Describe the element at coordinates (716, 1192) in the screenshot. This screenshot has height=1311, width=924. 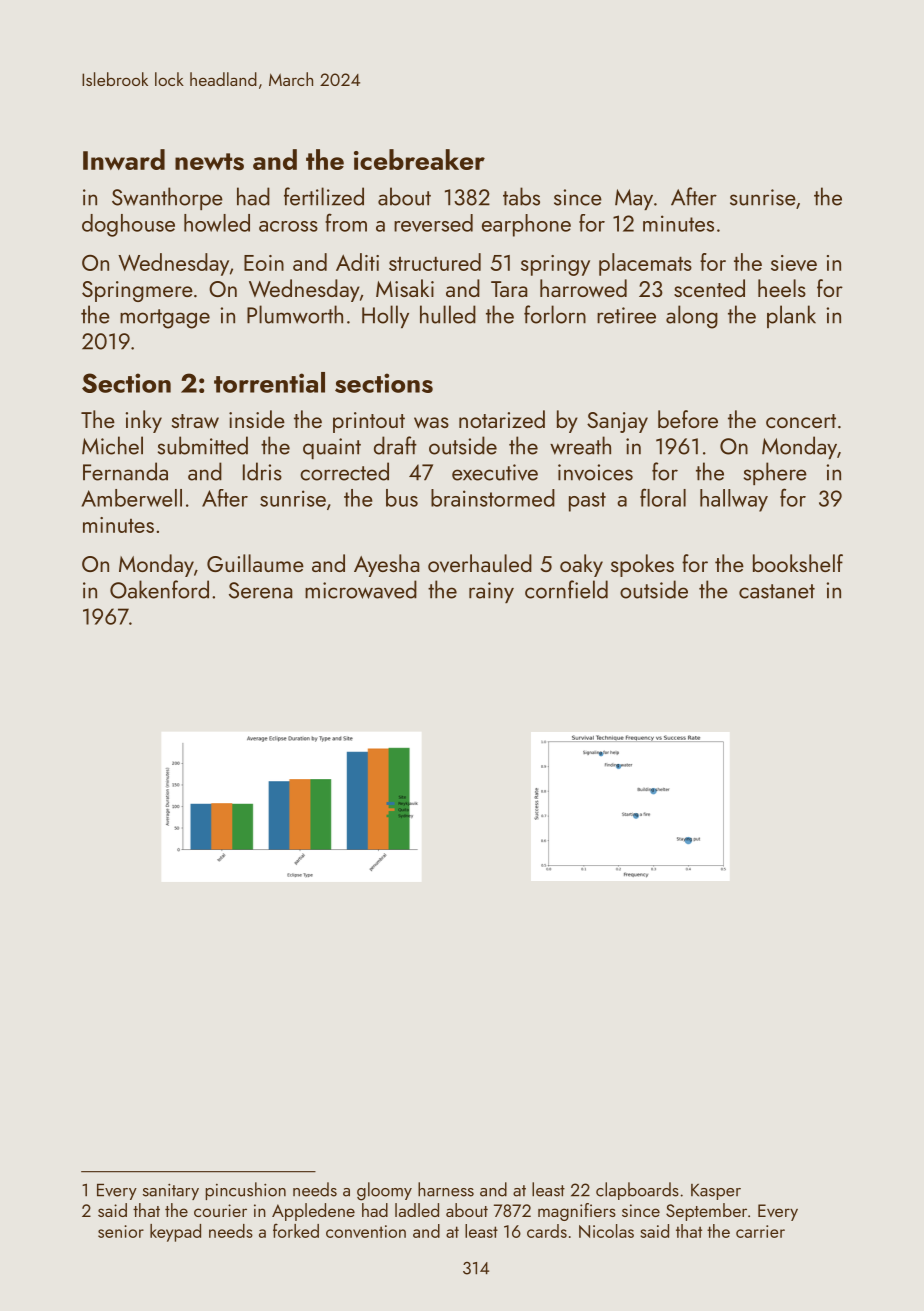
I see `Kasper` at that location.
